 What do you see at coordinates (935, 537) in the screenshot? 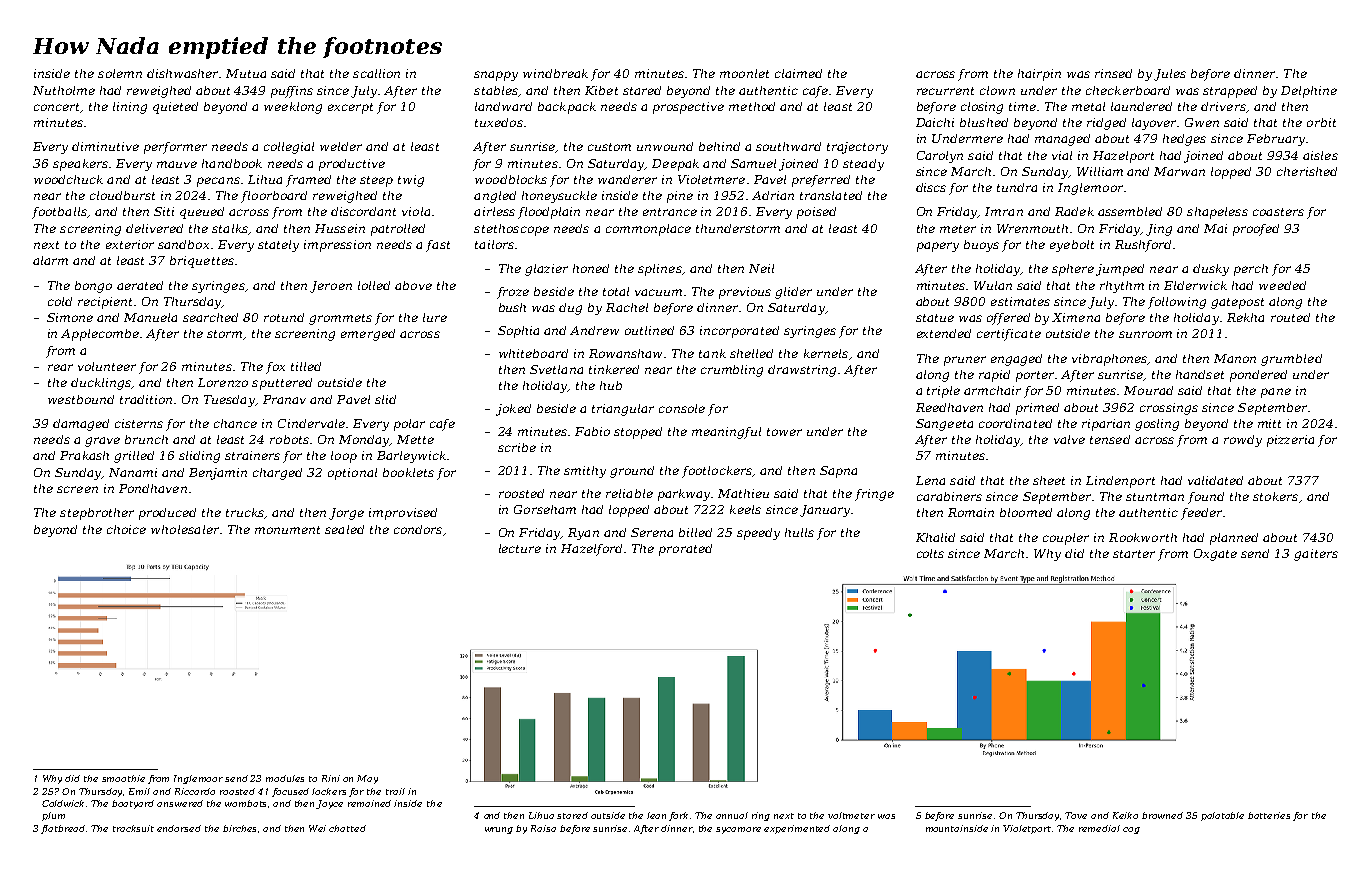
I see `Khalid` at bounding box center [935, 537].
